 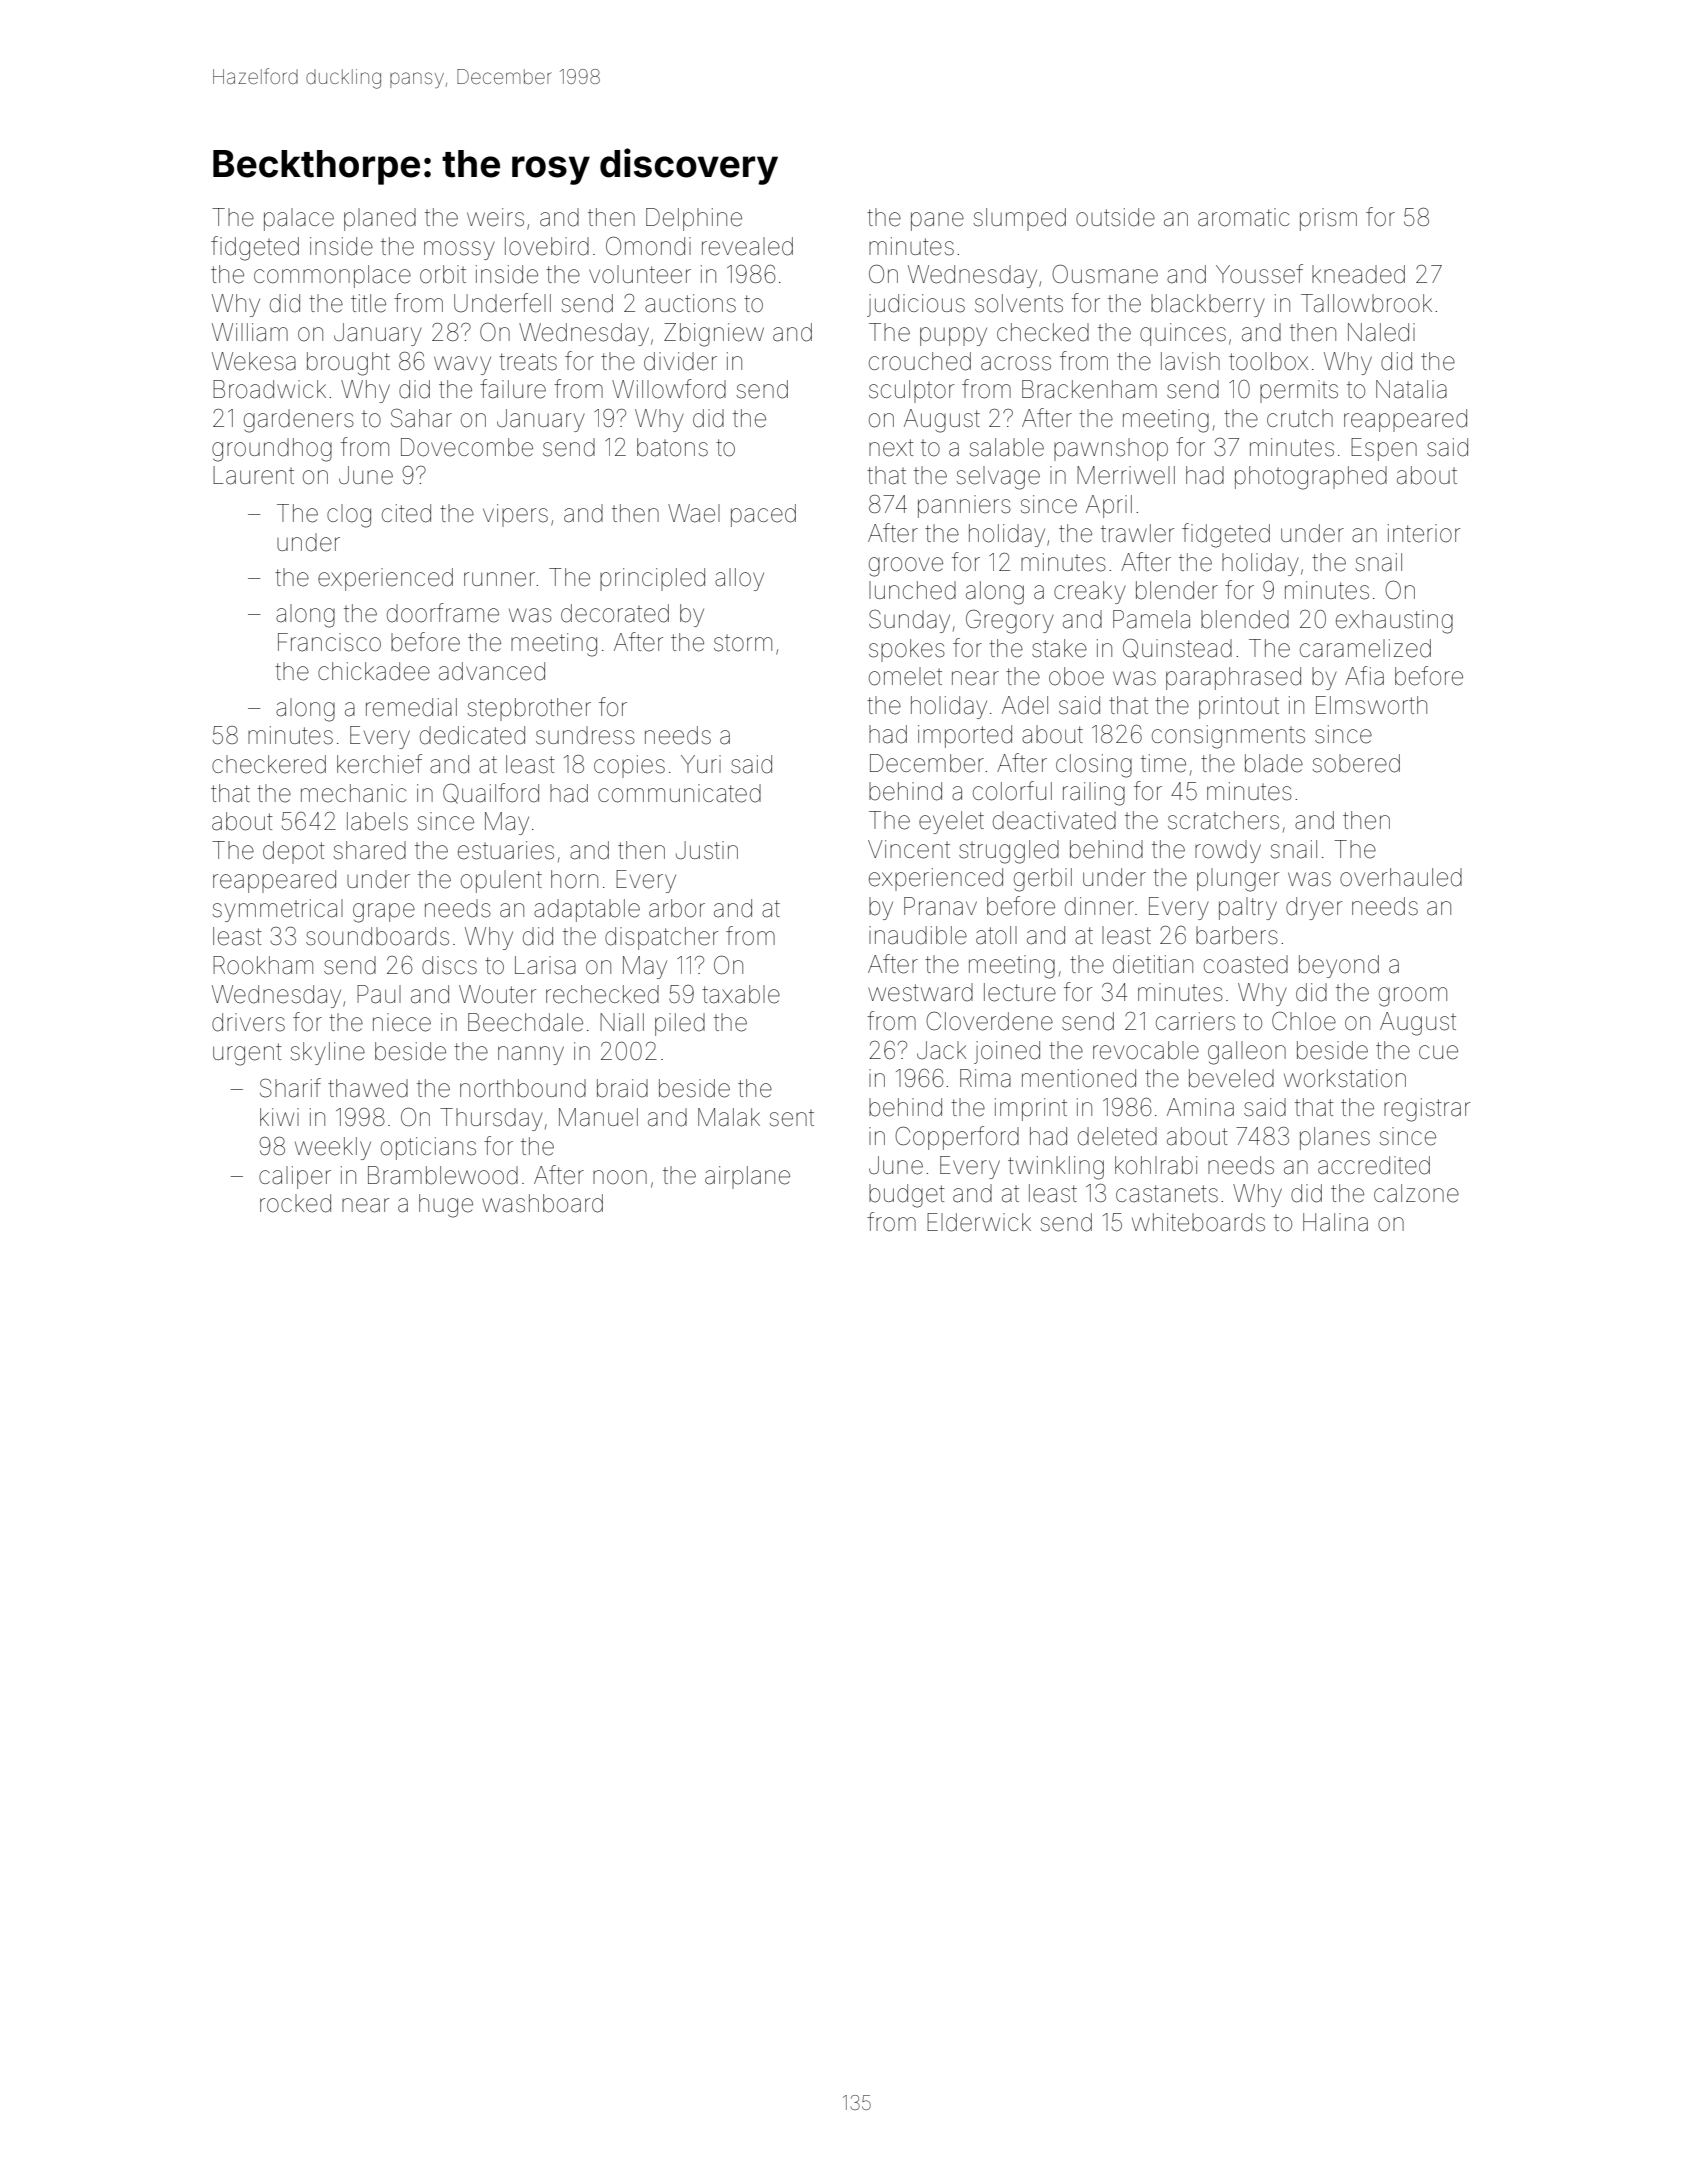 What do you see at coordinates (513, 389) in the screenshot?
I see `failure` at bounding box center [513, 389].
